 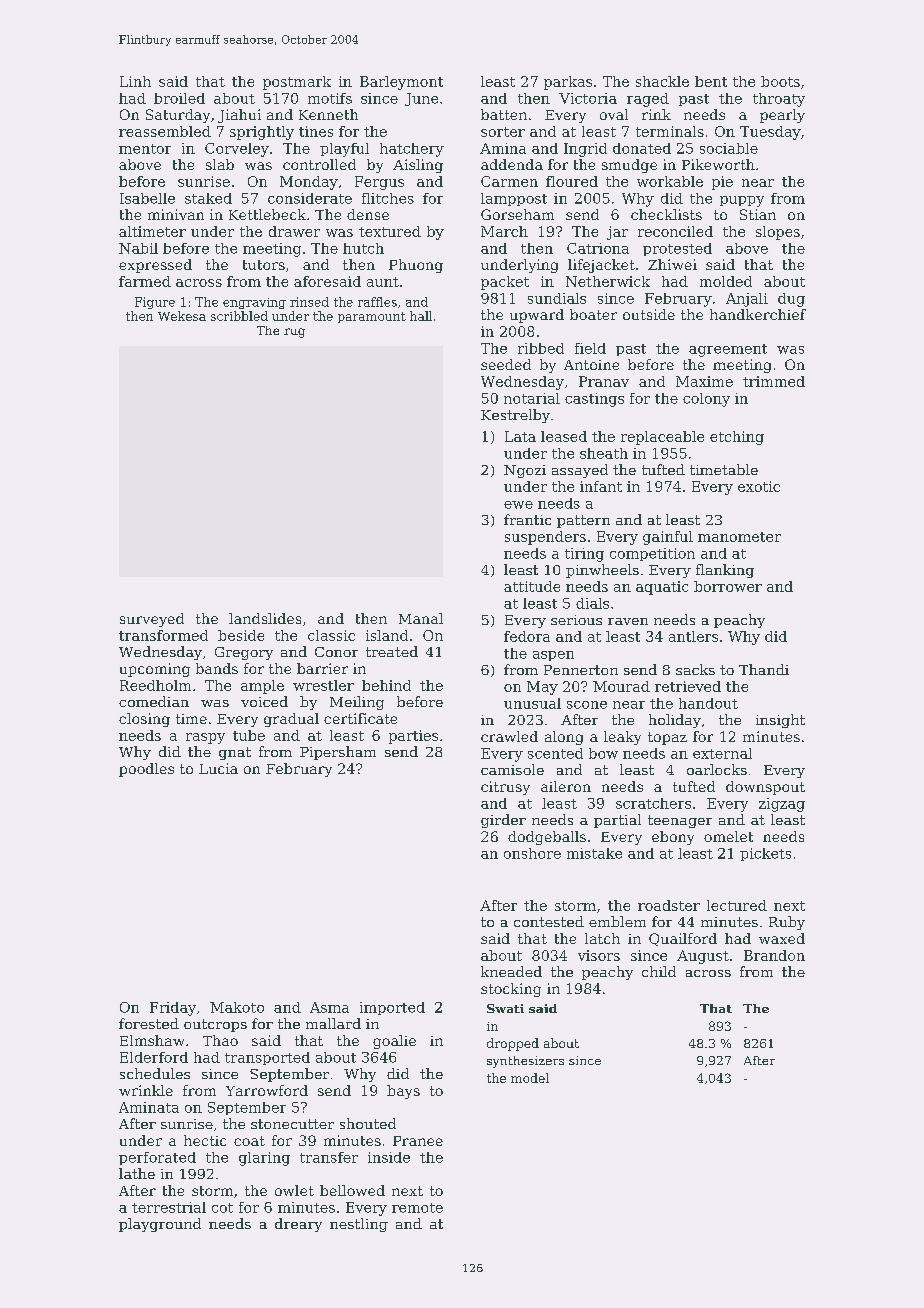 I want to click on trimmed, so click(x=774, y=381).
